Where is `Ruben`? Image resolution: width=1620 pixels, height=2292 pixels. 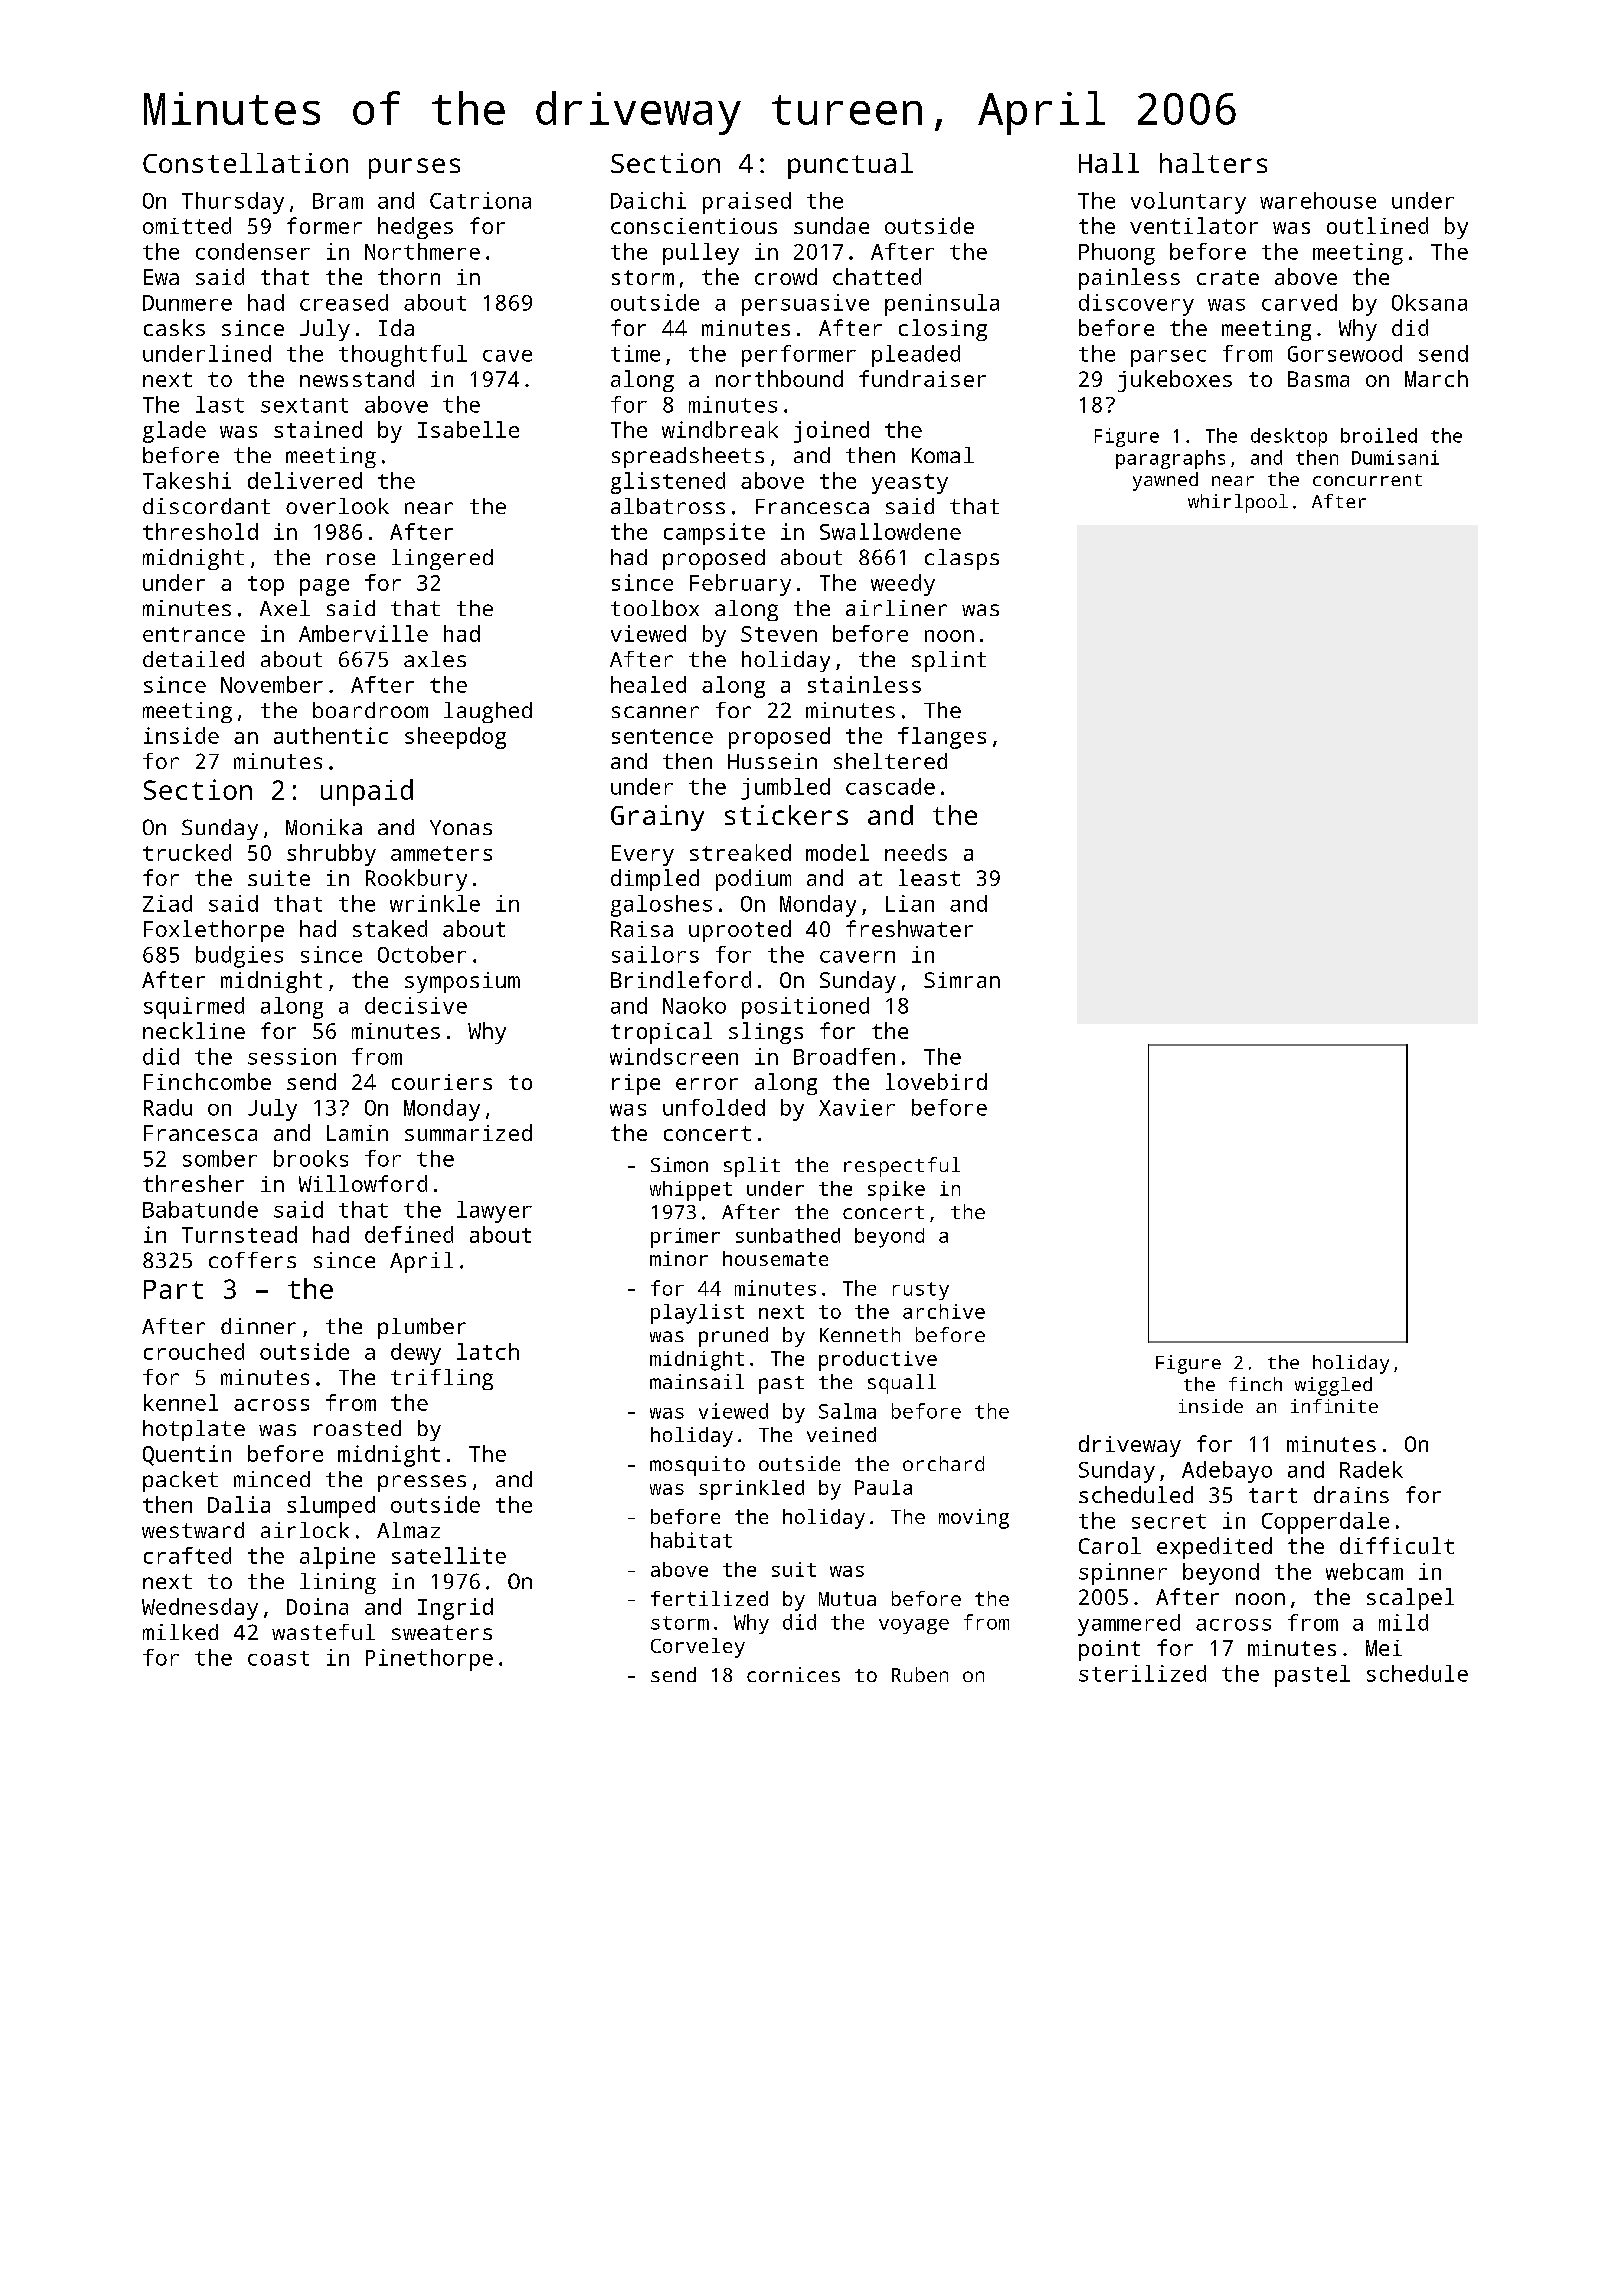
Ruben is located at coordinates (920, 1674).
